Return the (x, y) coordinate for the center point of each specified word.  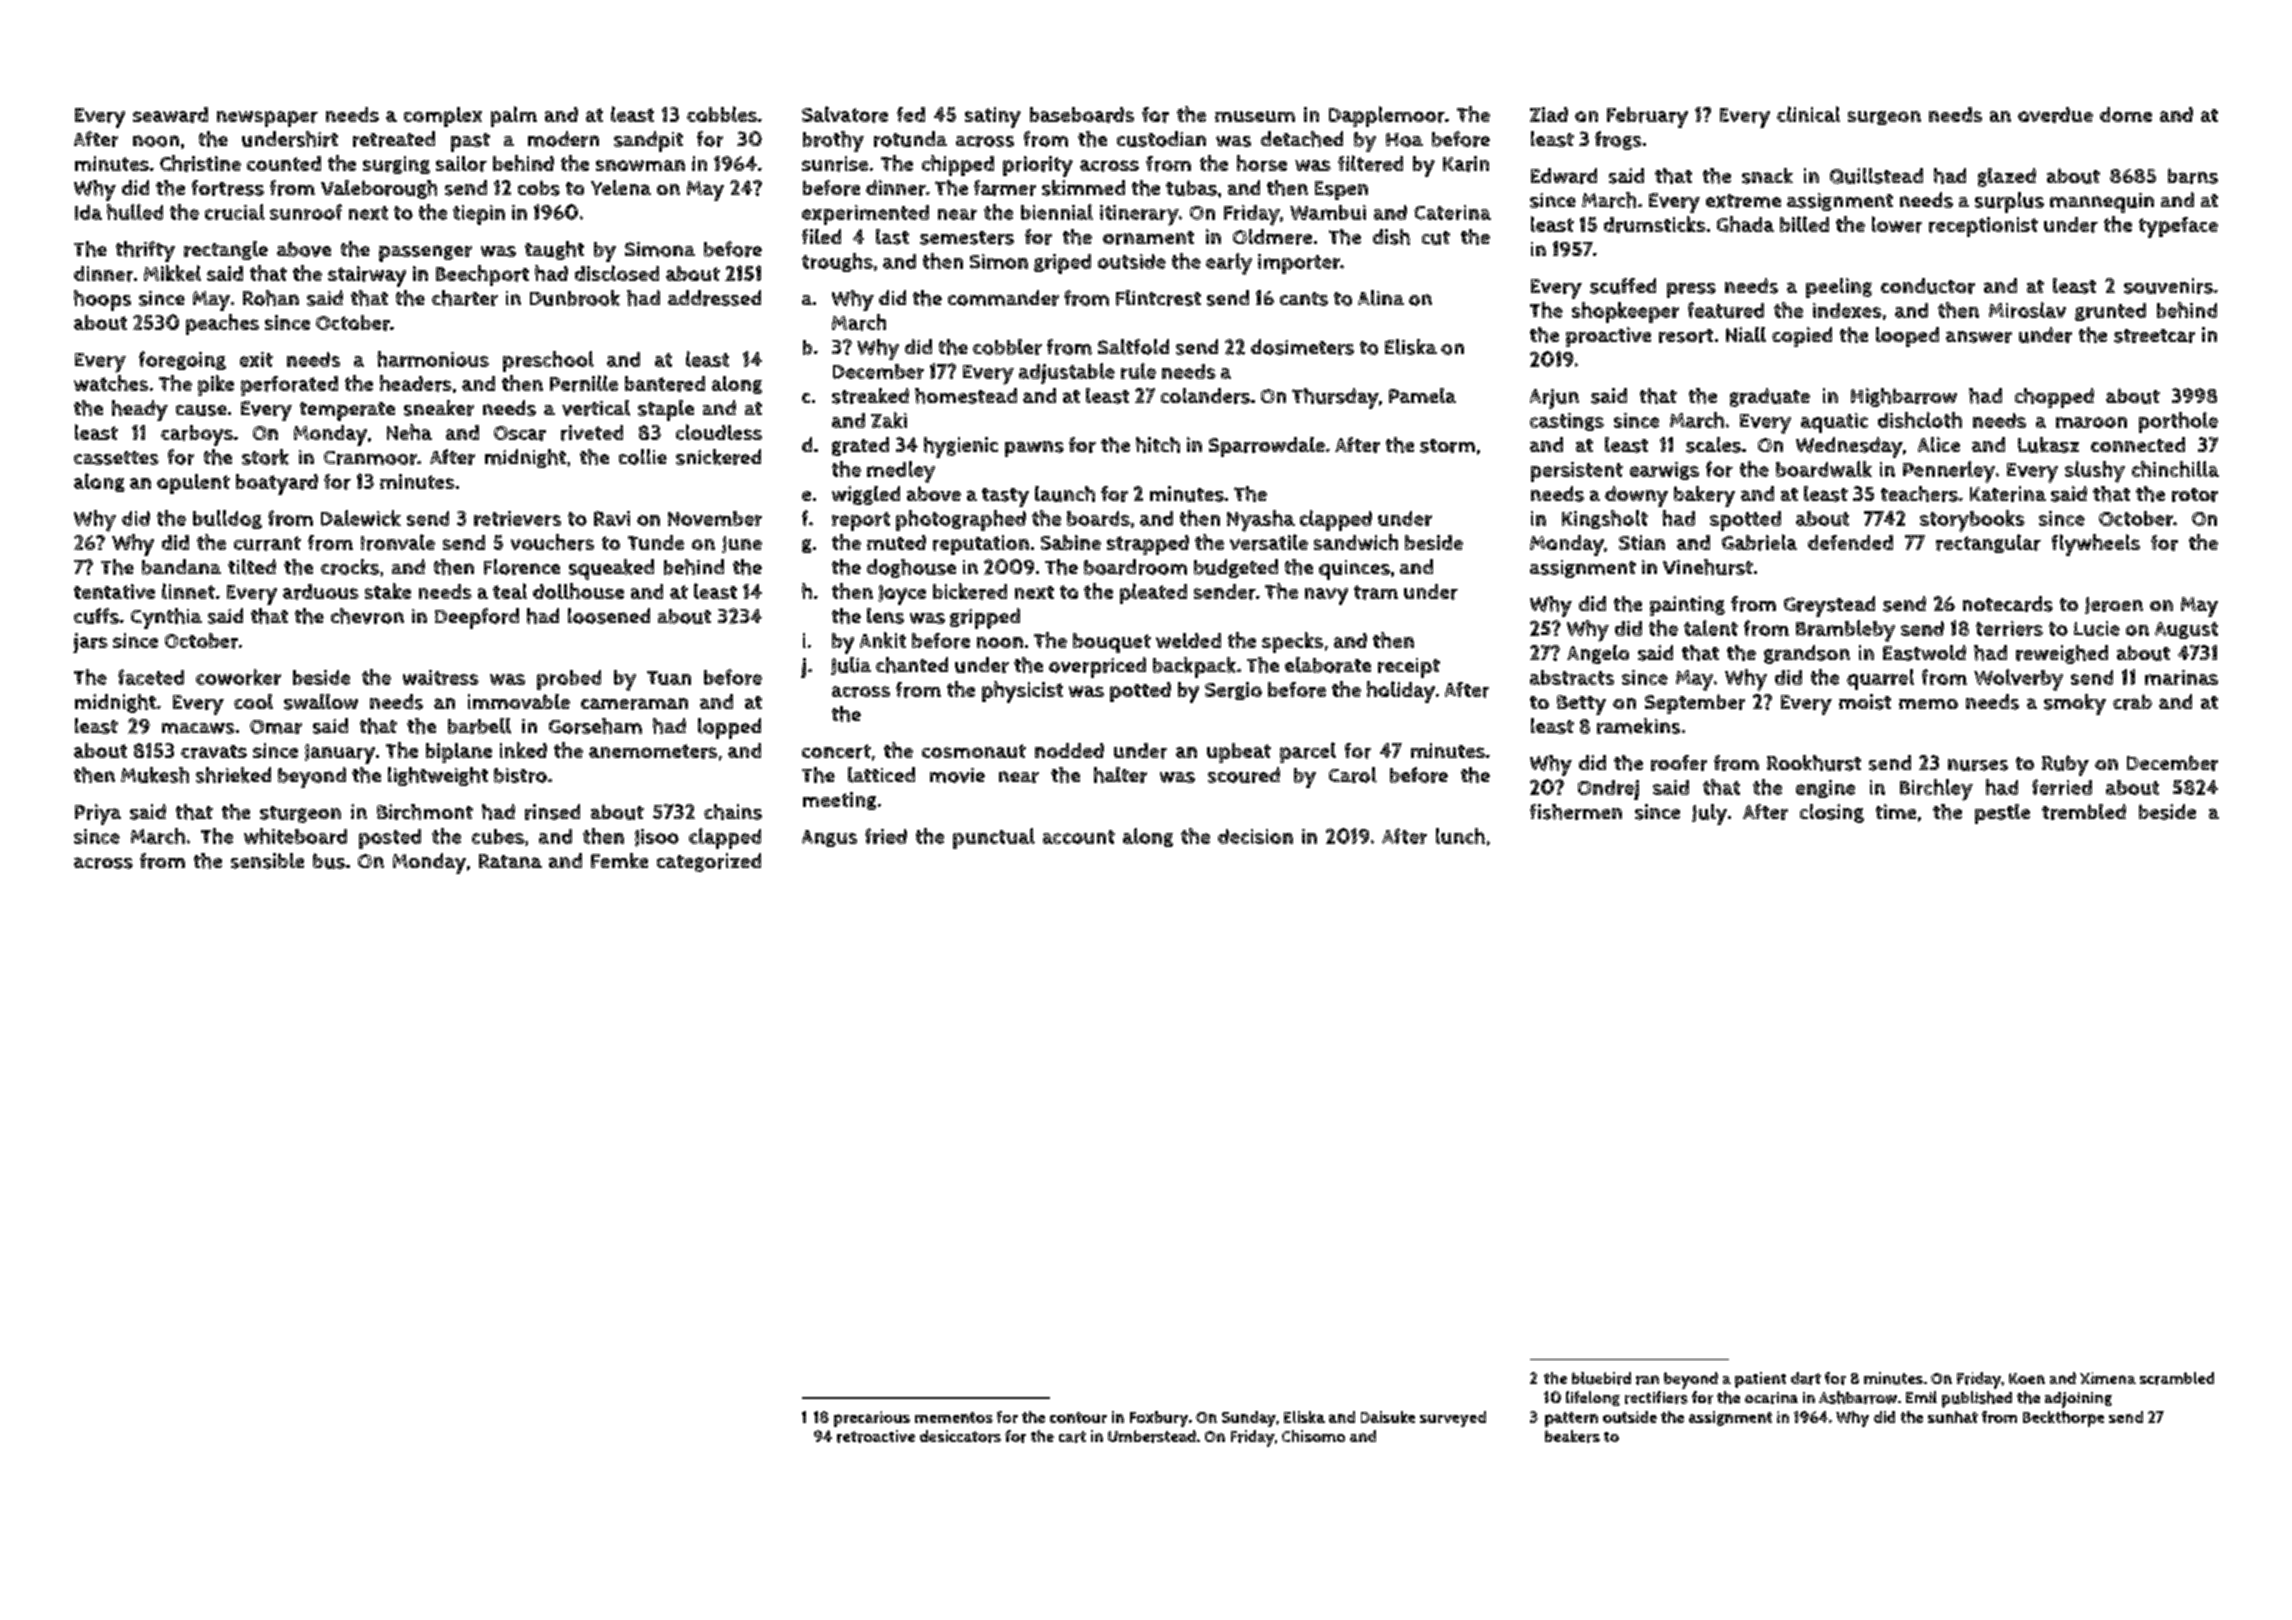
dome (2126, 114)
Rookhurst (1814, 763)
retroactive (876, 1436)
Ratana (510, 861)
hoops (102, 300)
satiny (993, 117)
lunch (1460, 836)
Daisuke (1388, 1417)
